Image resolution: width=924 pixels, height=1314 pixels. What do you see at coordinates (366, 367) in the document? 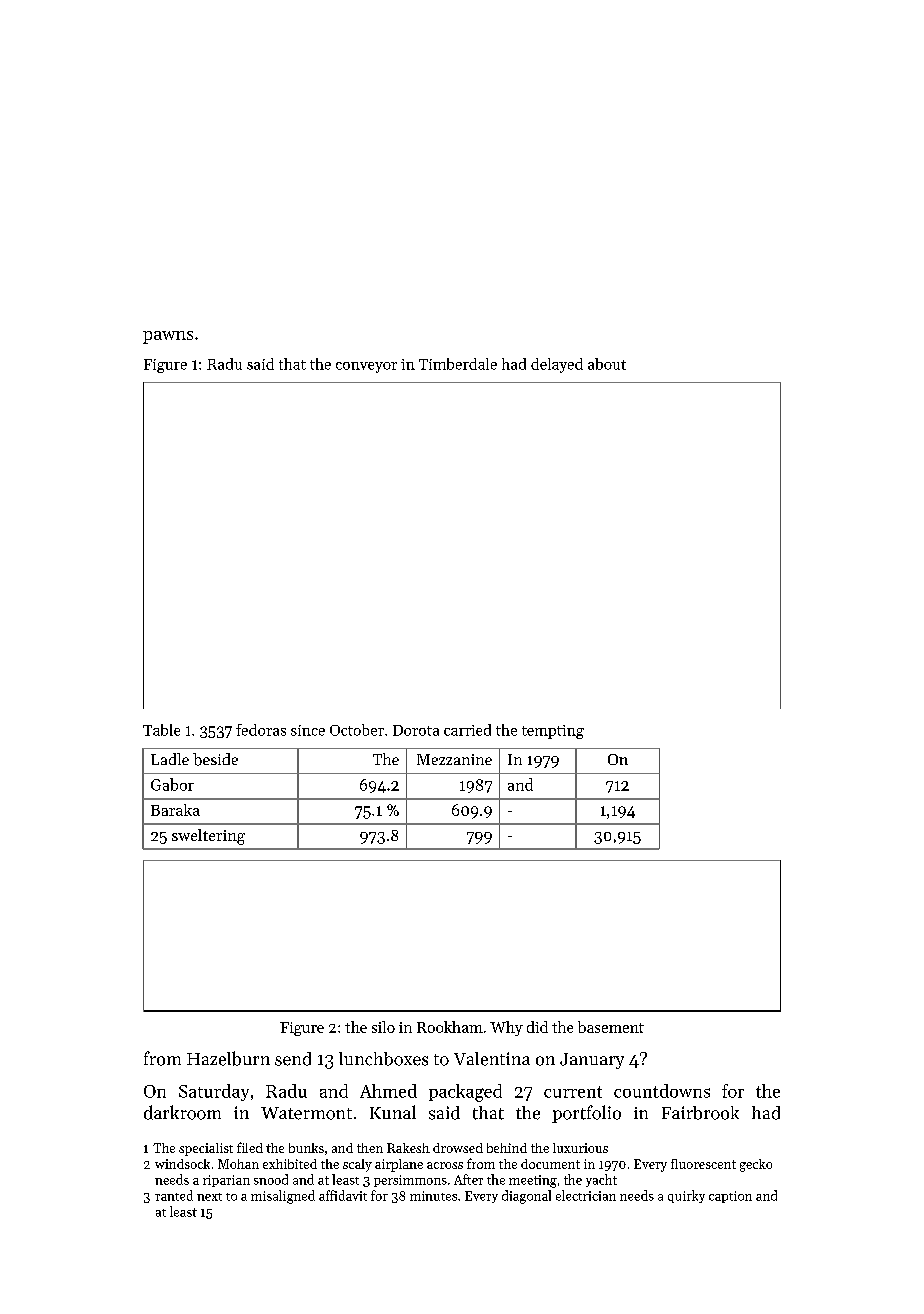
I see `conveyor` at bounding box center [366, 367].
